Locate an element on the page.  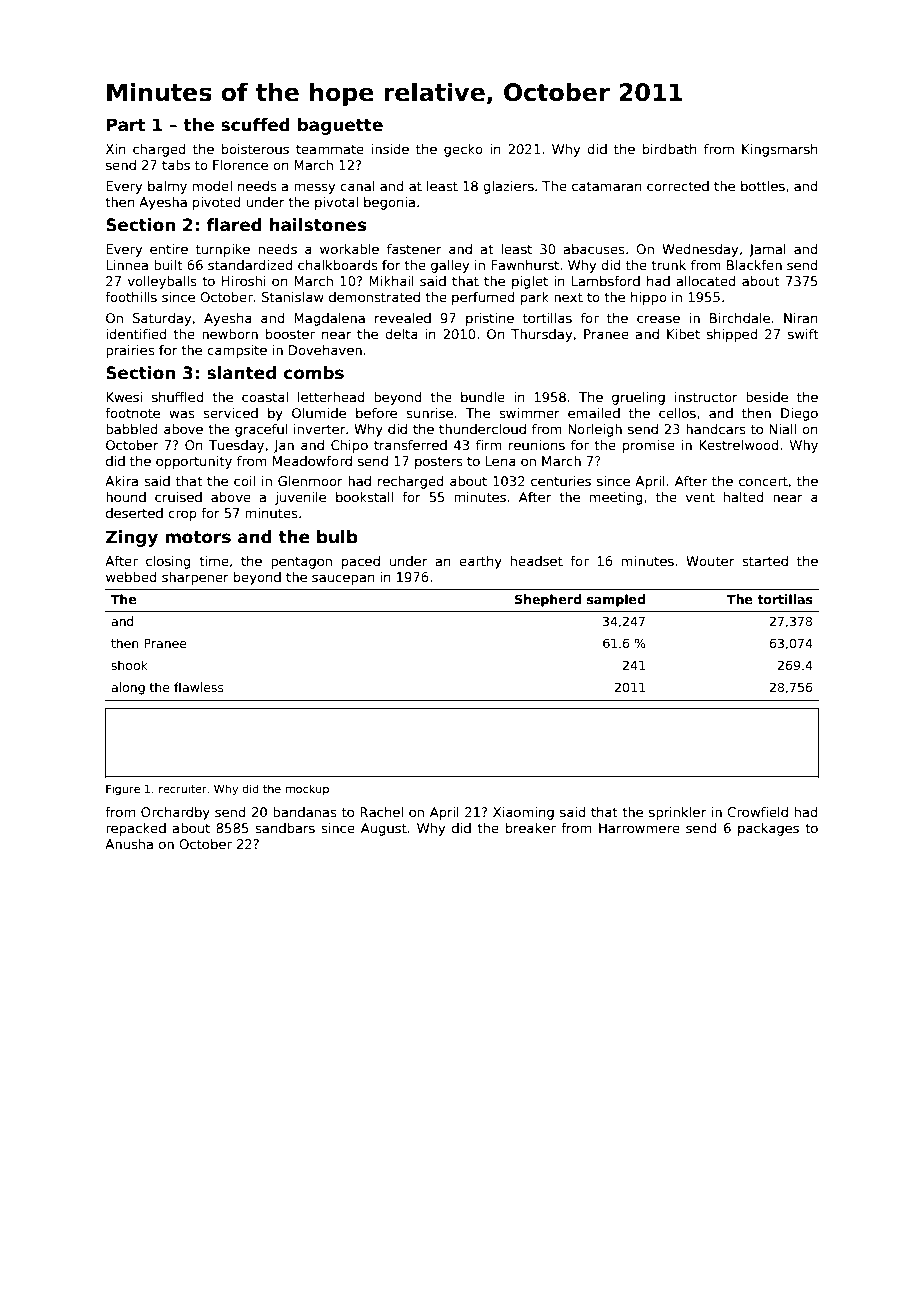
webbed is located at coordinates (131, 577).
